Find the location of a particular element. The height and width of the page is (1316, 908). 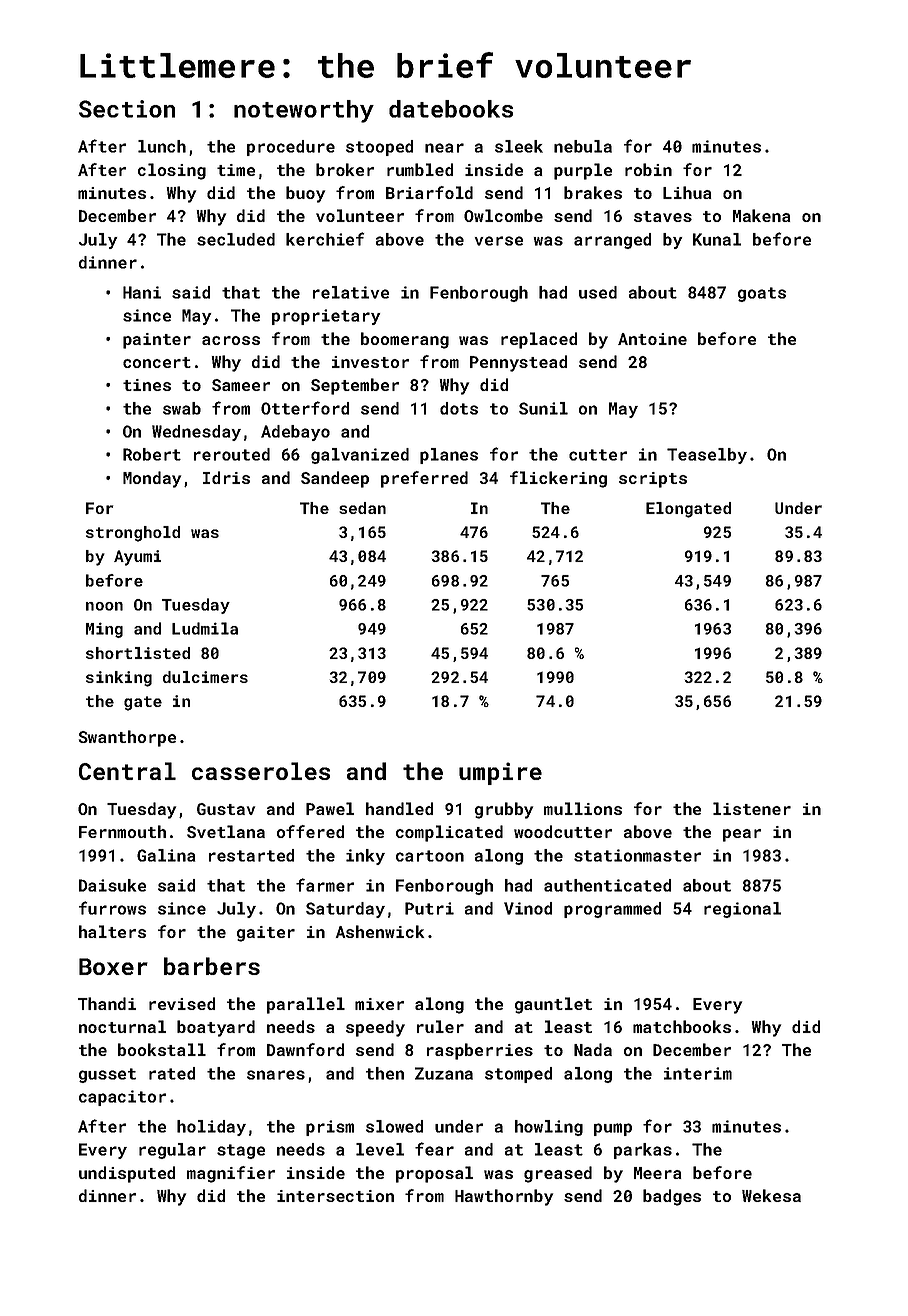

Idris is located at coordinates (226, 477).
